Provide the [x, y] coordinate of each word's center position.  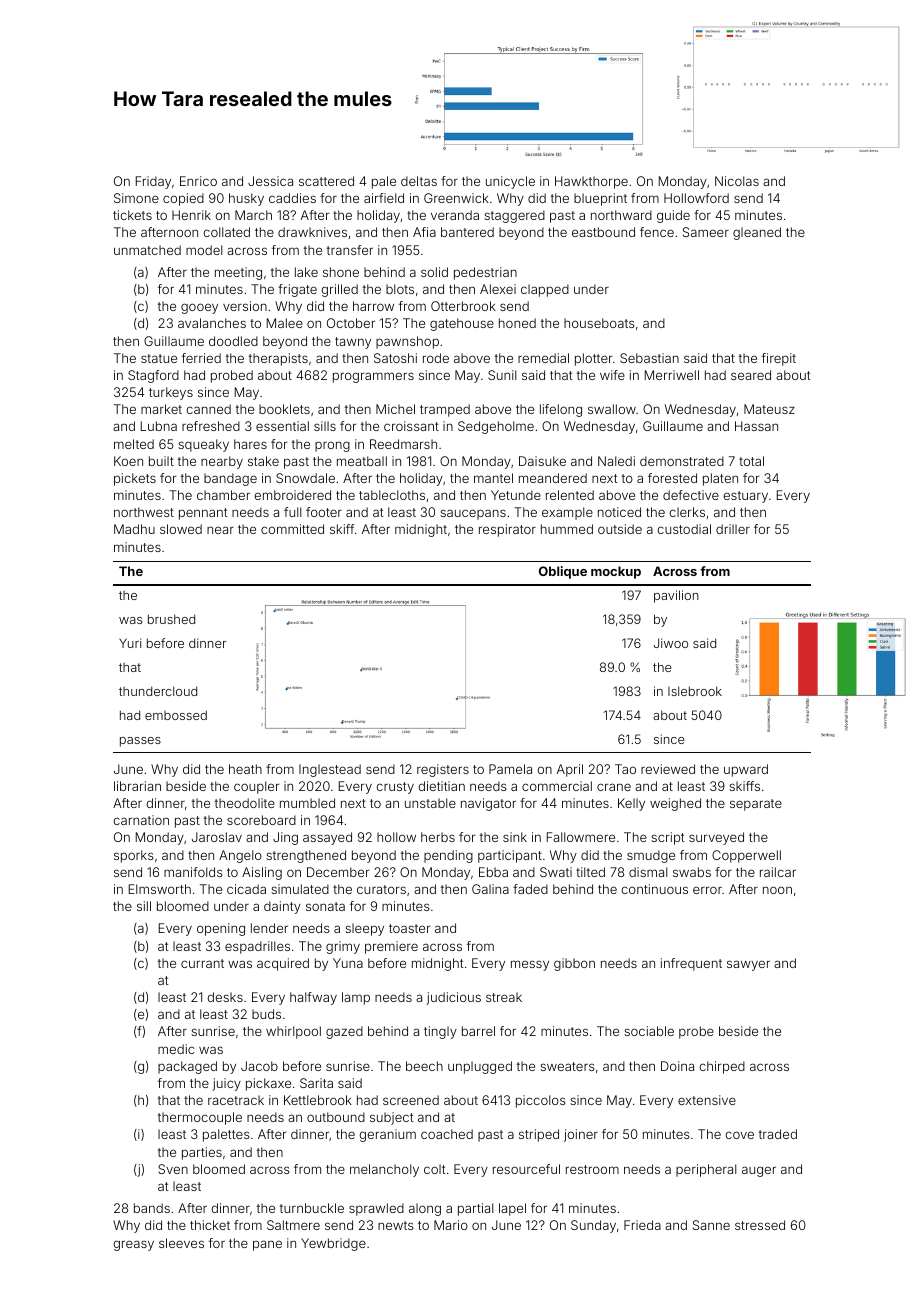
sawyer [748, 965]
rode [436, 358]
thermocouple [200, 1118]
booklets [284, 409]
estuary [745, 497]
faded [530, 889]
